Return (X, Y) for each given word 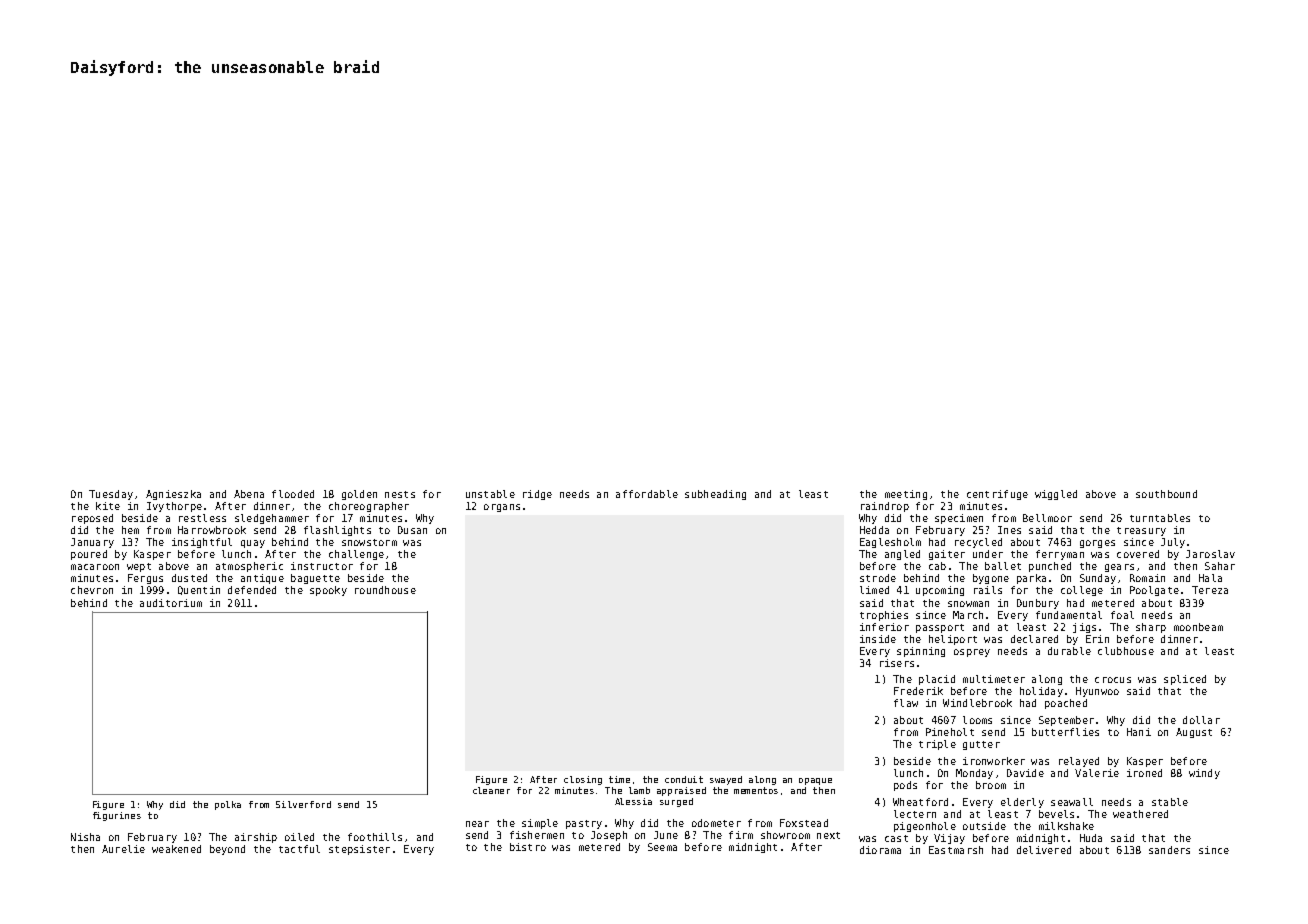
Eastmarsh (956, 850)
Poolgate (1154, 591)
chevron (92, 590)
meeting (906, 495)
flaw (906, 703)
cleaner (491, 790)
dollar (1201, 720)
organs (502, 508)
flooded (293, 494)
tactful (299, 849)
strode (878, 578)
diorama (880, 850)
